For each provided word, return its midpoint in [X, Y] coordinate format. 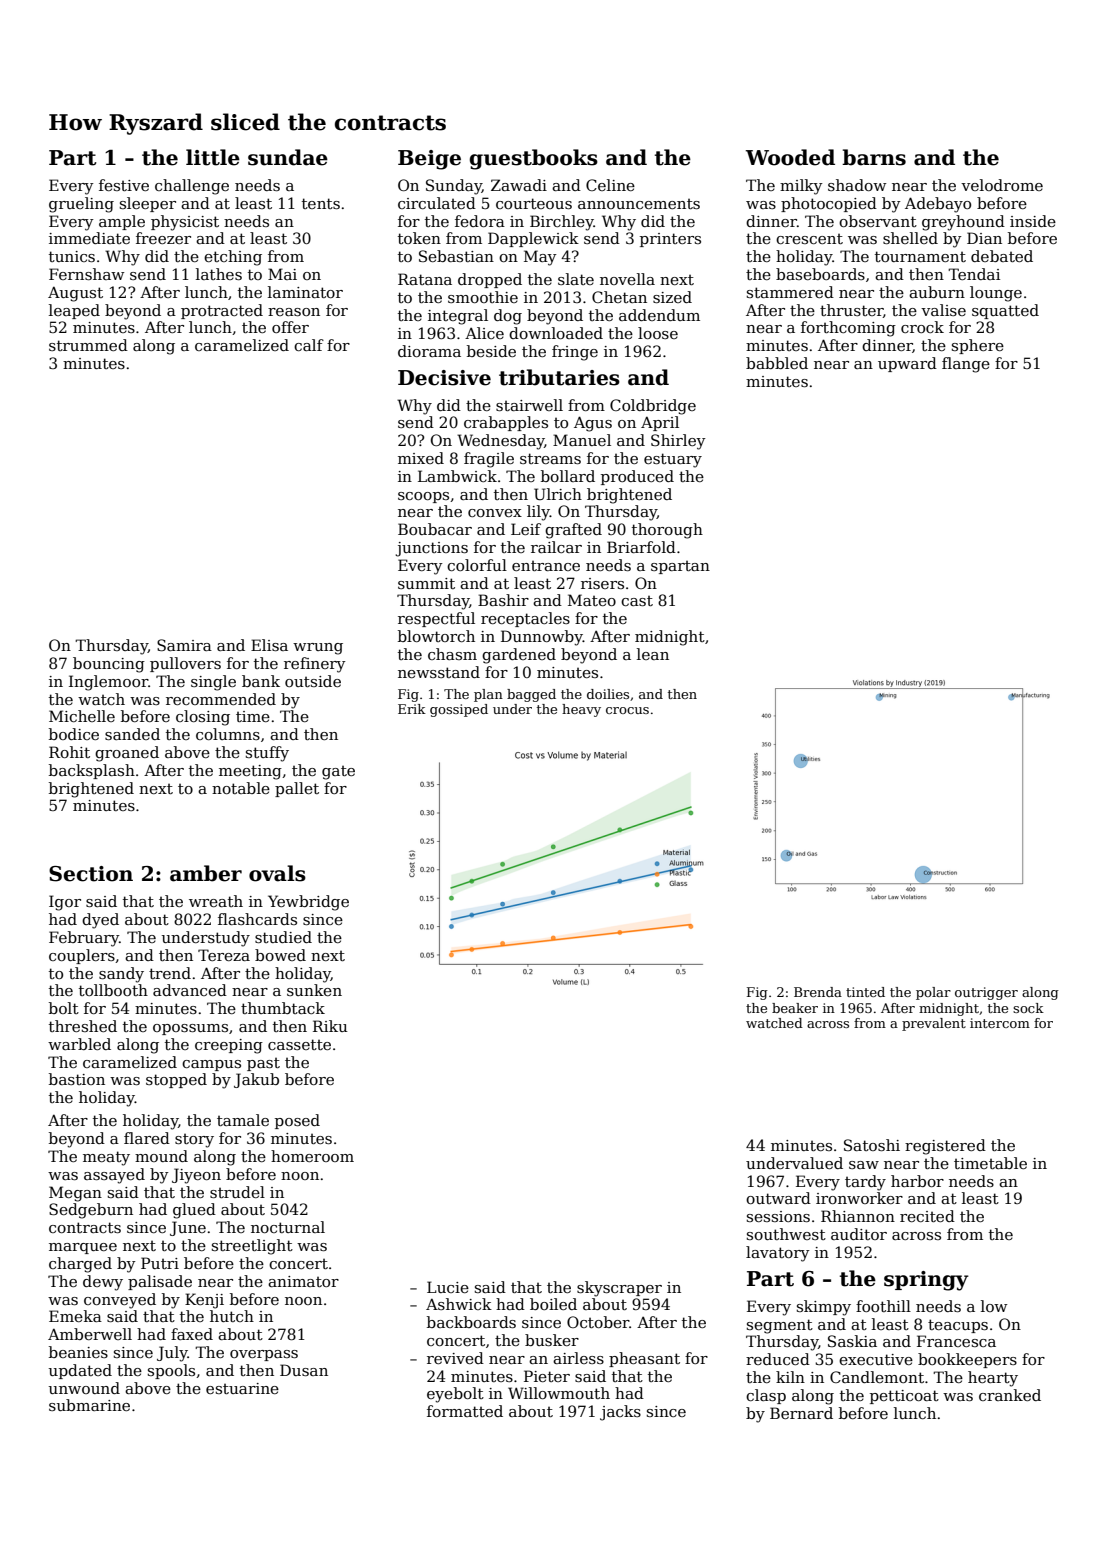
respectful [436, 619]
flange [966, 365]
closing [203, 718]
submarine [89, 1405]
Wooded [790, 157]
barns [874, 157]
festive [124, 185]
